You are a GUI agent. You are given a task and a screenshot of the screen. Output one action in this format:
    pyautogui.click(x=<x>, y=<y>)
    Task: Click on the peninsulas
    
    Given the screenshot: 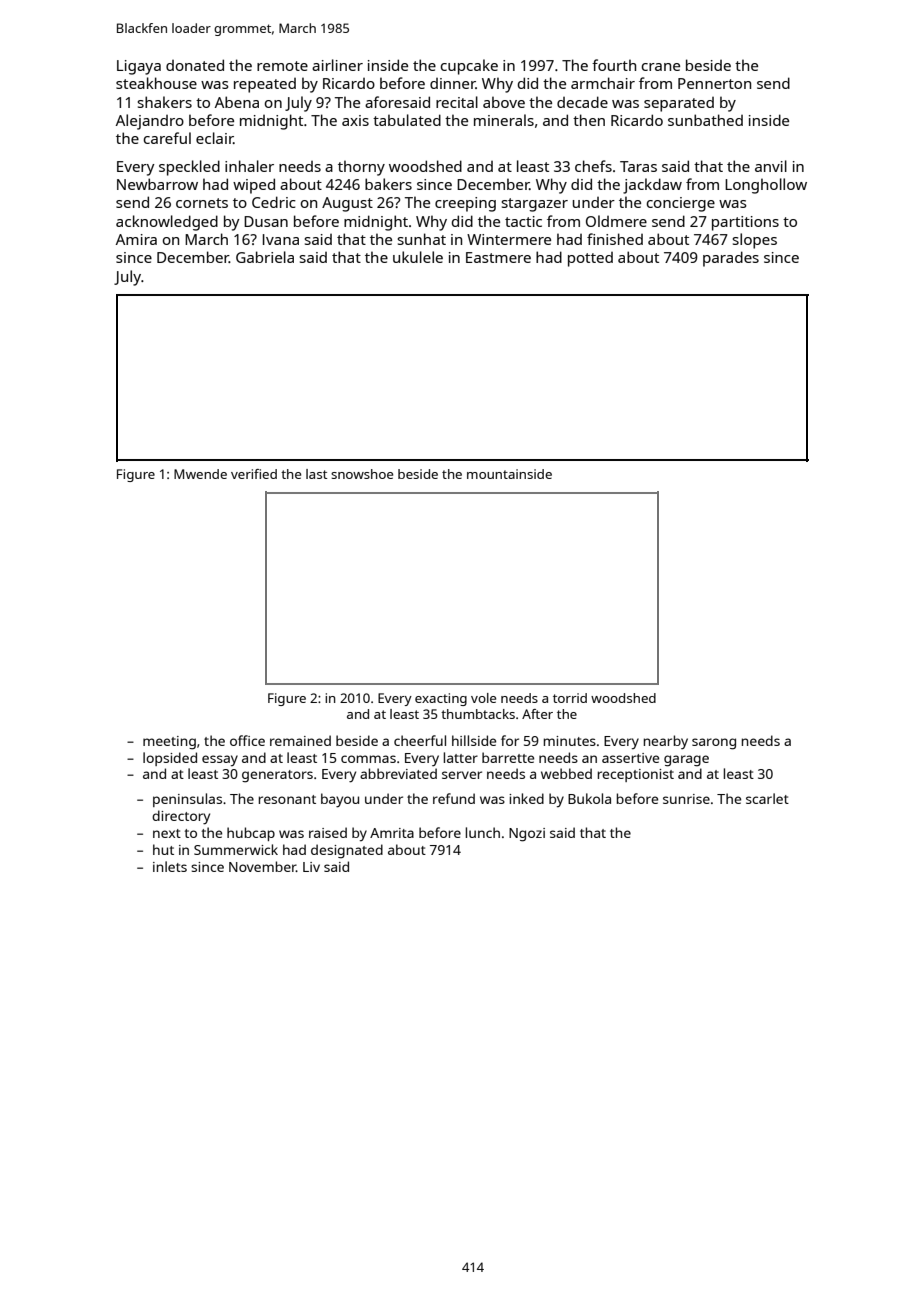 What is the action you would take?
    pyautogui.click(x=187, y=800)
